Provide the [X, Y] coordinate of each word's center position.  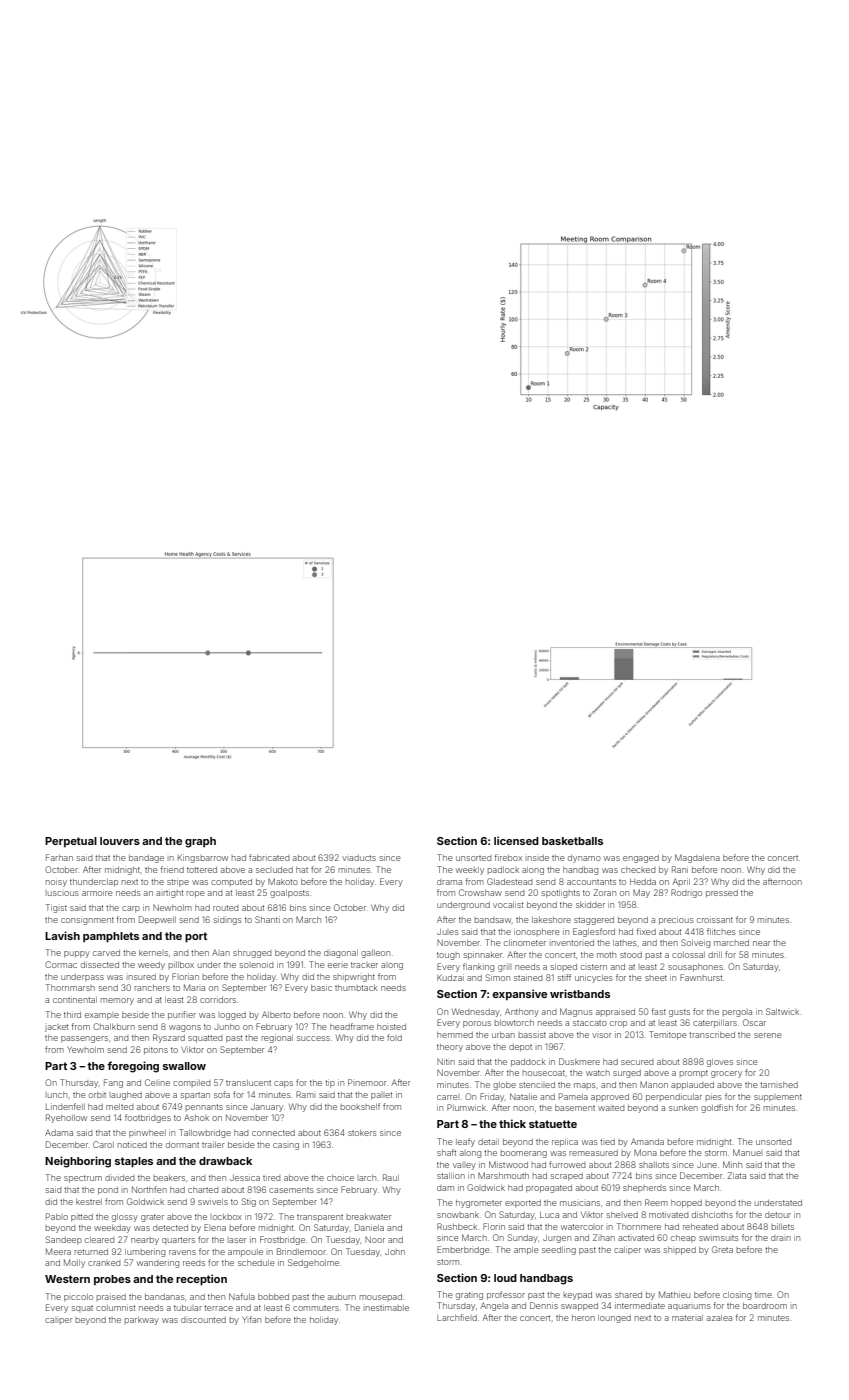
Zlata [736, 1175]
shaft [446, 1152]
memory [117, 1001]
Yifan [251, 1319]
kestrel [89, 1202]
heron [583, 1318]
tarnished [779, 1085]
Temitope [667, 1035]
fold [394, 1037]
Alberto [276, 1014]
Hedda [643, 882]
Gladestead [510, 881]
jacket [56, 1028]
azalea [719, 1318]
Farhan [59, 857]
